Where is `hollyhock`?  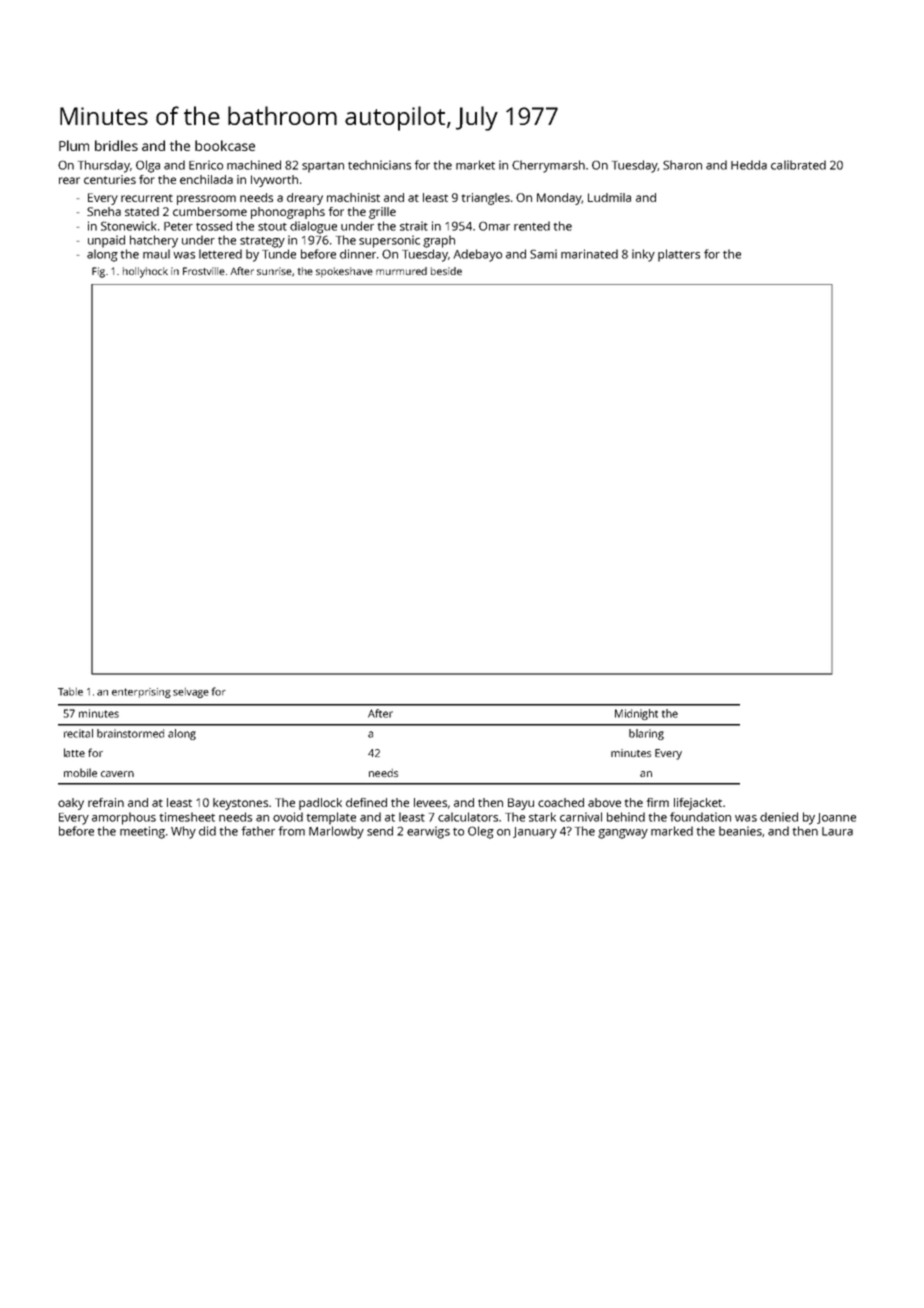
hollyhock is located at coordinates (145, 272).
